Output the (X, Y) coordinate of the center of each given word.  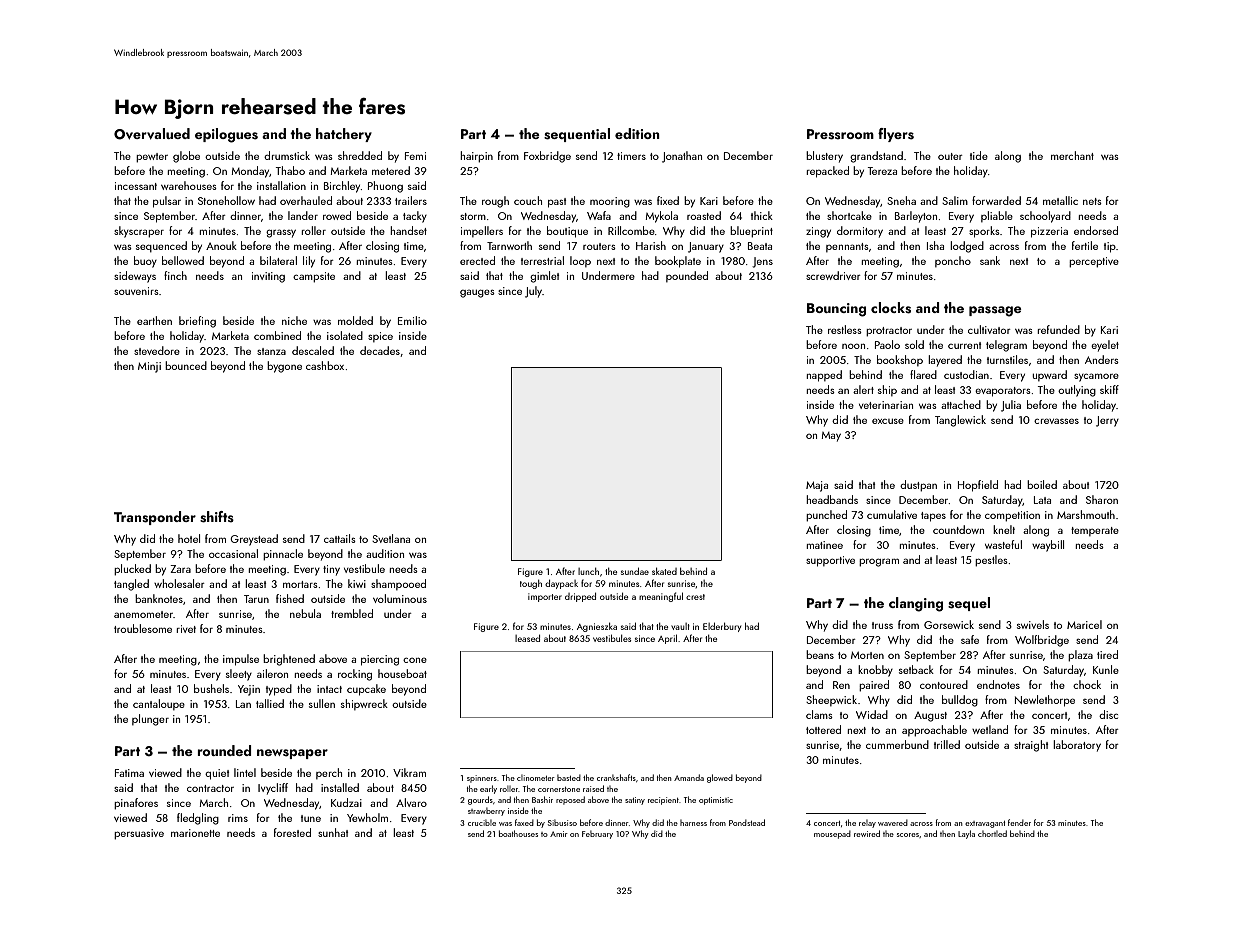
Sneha (901, 200)
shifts (217, 517)
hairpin (477, 157)
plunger (150, 720)
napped (824, 376)
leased (527, 638)
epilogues (226, 135)
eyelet (1105, 346)
